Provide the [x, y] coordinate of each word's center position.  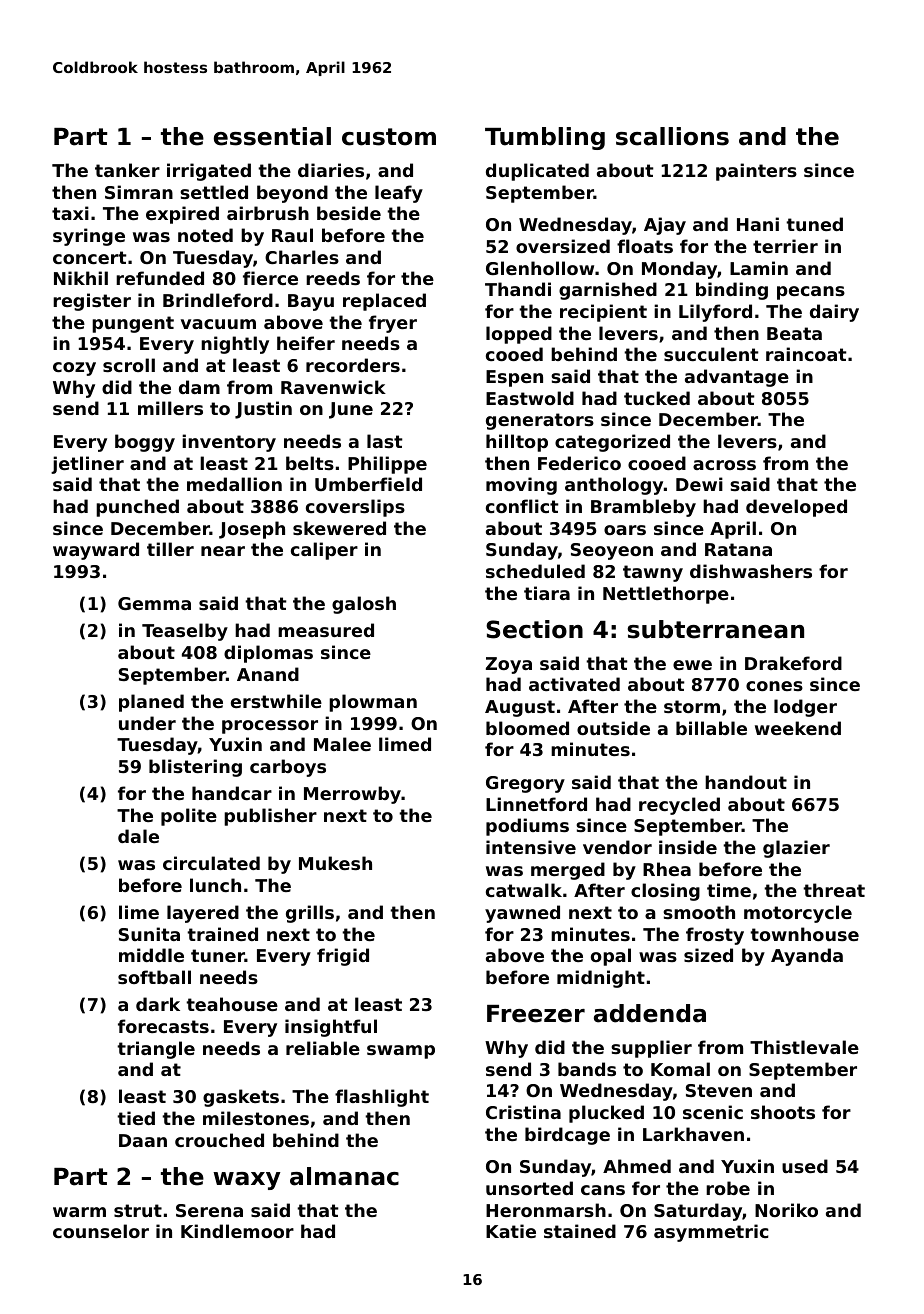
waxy [247, 1181]
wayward [96, 551]
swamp [401, 1052]
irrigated [209, 172]
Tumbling [545, 138]
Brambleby [643, 508]
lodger [805, 708]
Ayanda [807, 957]
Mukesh [335, 863]
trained [222, 934]
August [520, 708]
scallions [672, 136]
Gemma [154, 603]
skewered [339, 528]
